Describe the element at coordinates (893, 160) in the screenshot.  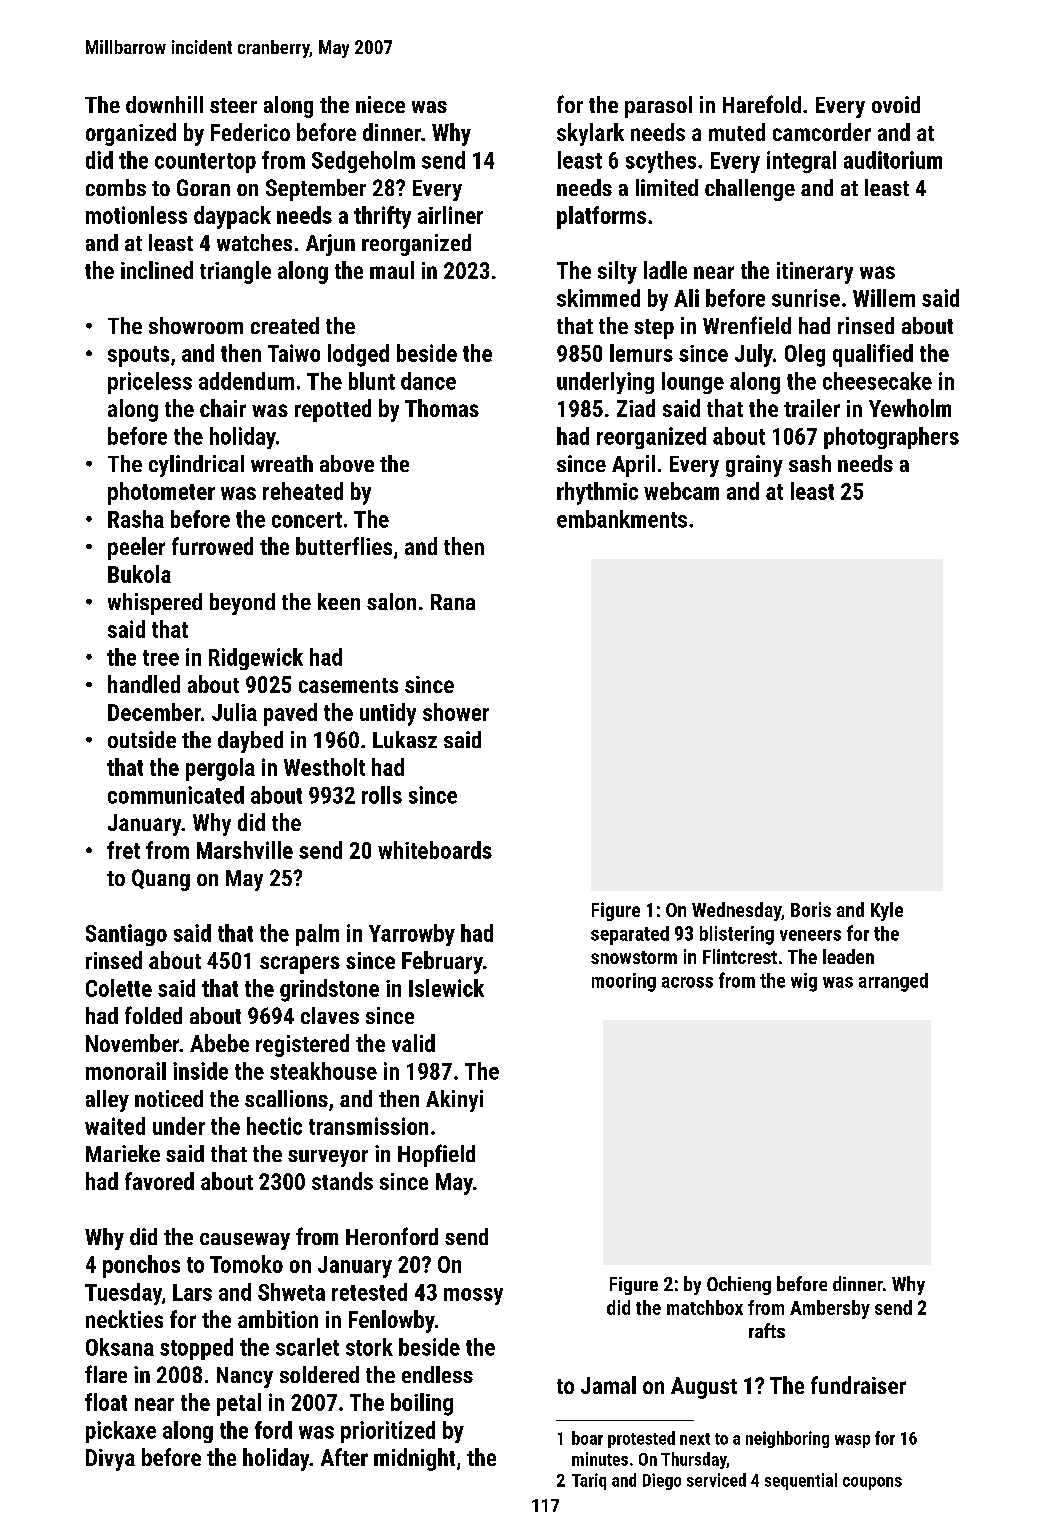
I see `auditorium` at that location.
